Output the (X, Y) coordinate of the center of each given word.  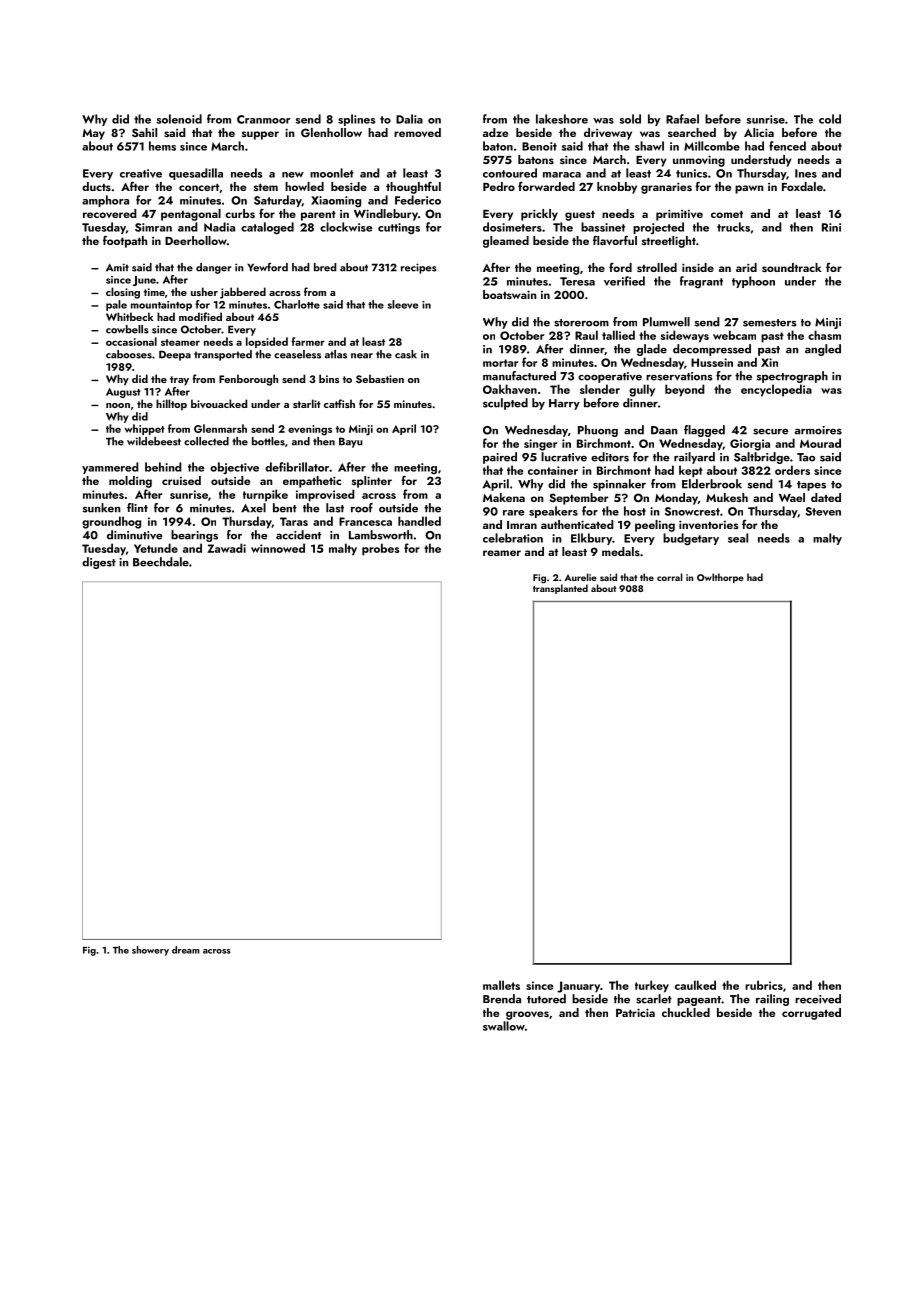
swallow (504, 1026)
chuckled (686, 1012)
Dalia (409, 119)
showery (150, 951)
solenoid (179, 119)
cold (830, 119)
